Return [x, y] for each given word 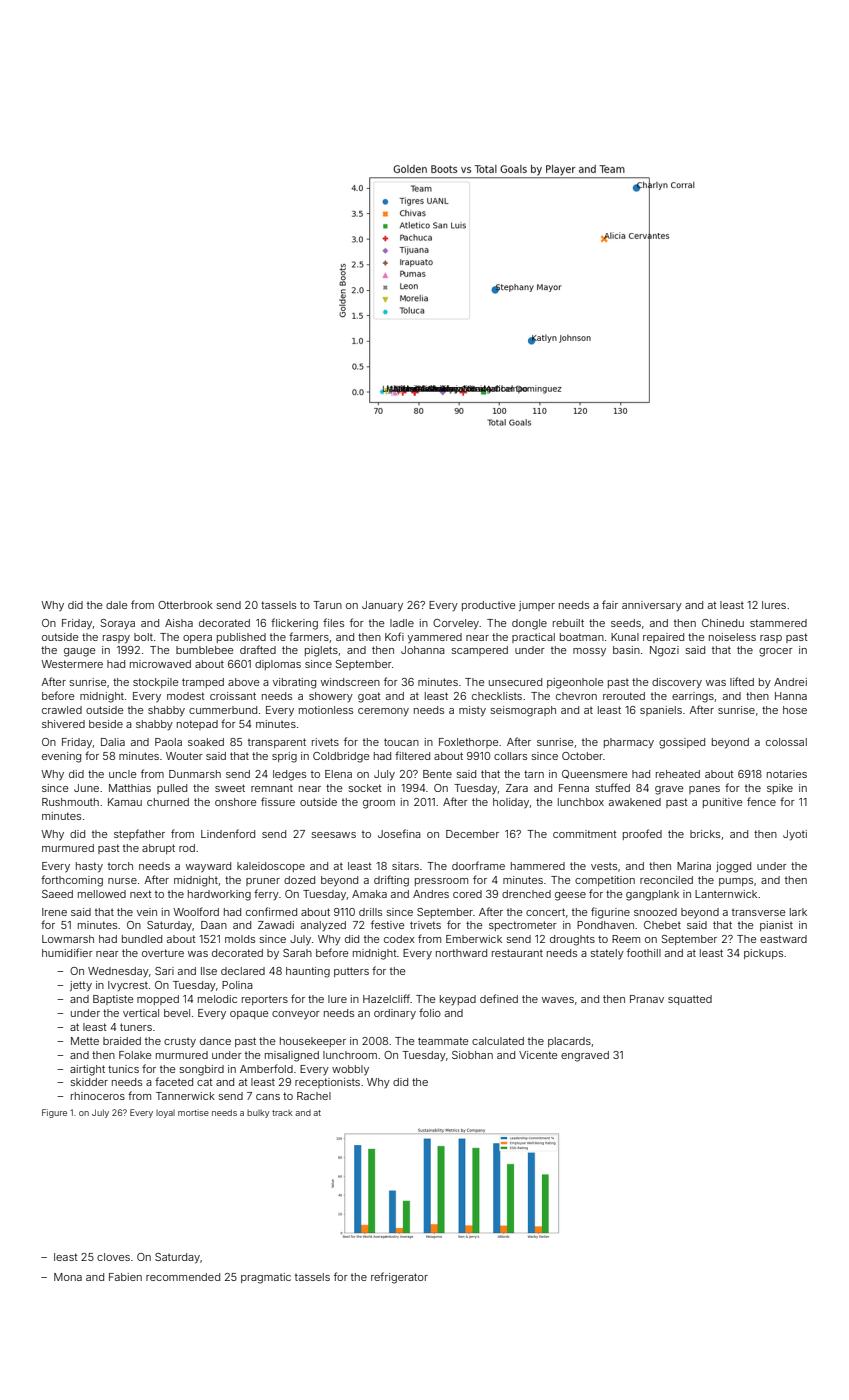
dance [215, 1041]
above [243, 682]
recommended [183, 1277]
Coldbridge [341, 757]
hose [795, 710]
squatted [690, 1000]
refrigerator [399, 1278]
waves [558, 1000]
